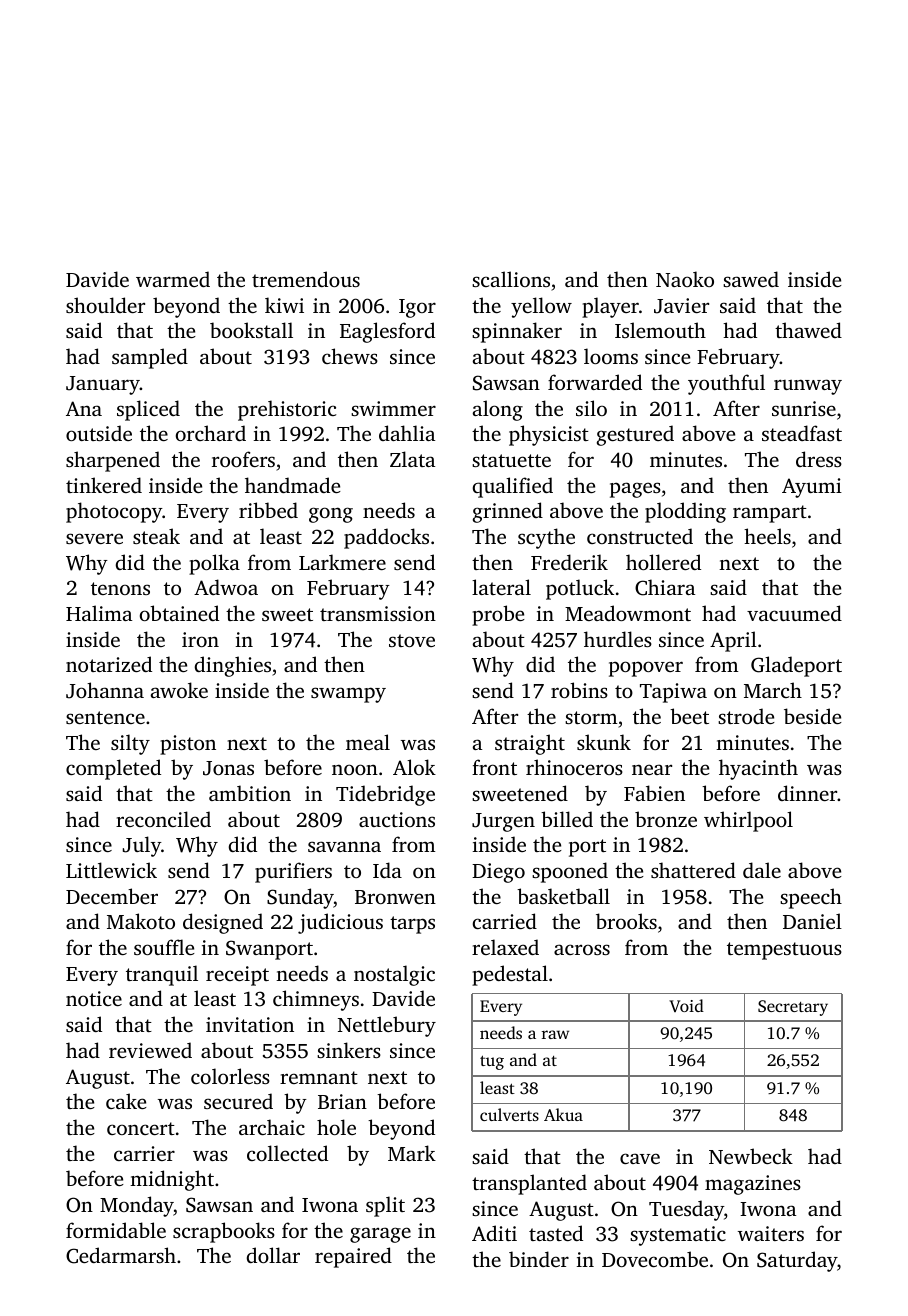  Describe the element at coordinates (378, 613) in the screenshot. I see `transmission` at that location.
